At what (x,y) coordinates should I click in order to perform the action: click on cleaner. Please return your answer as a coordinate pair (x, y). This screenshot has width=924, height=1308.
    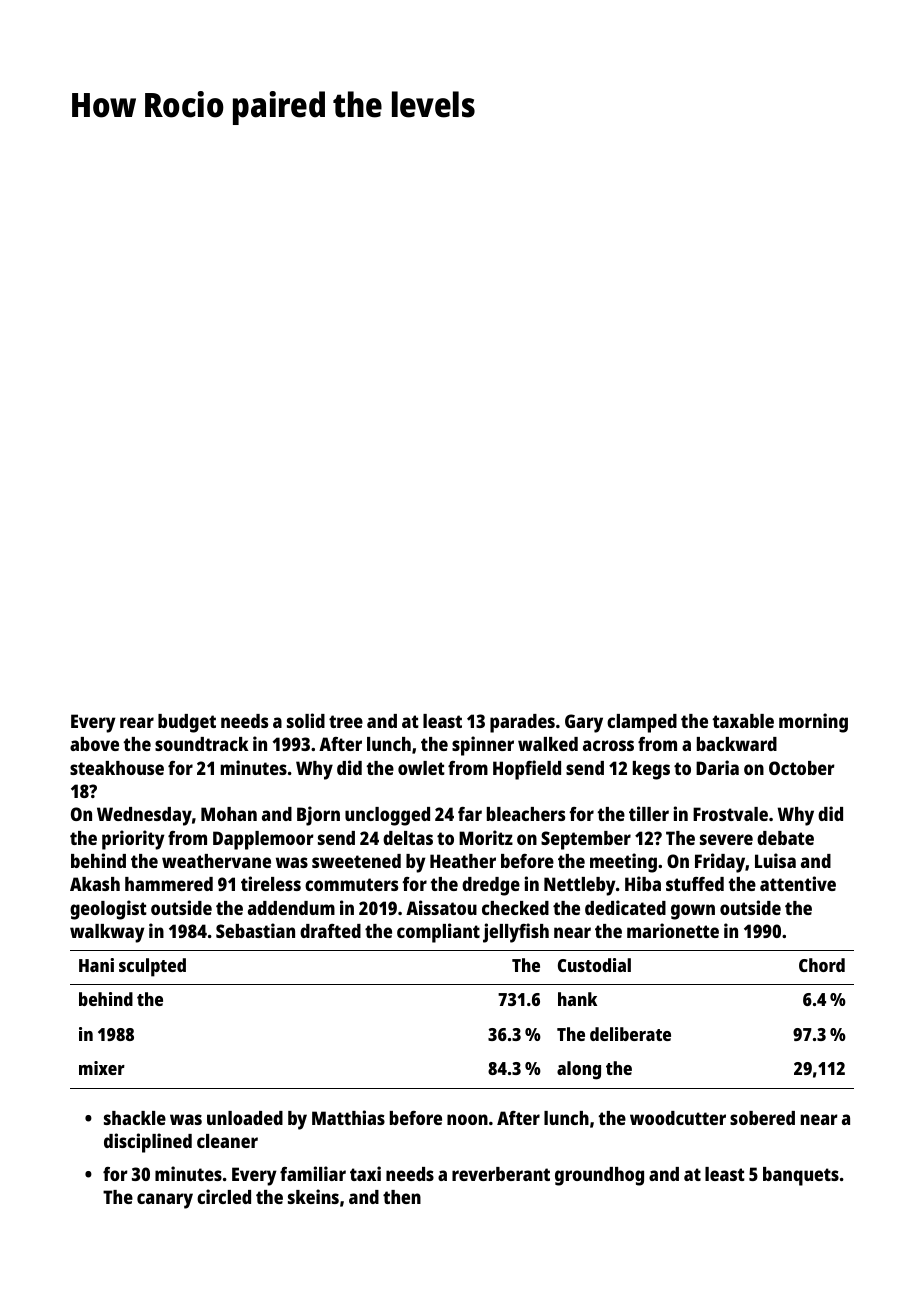
    Looking at the image, I should click on (227, 1141).
